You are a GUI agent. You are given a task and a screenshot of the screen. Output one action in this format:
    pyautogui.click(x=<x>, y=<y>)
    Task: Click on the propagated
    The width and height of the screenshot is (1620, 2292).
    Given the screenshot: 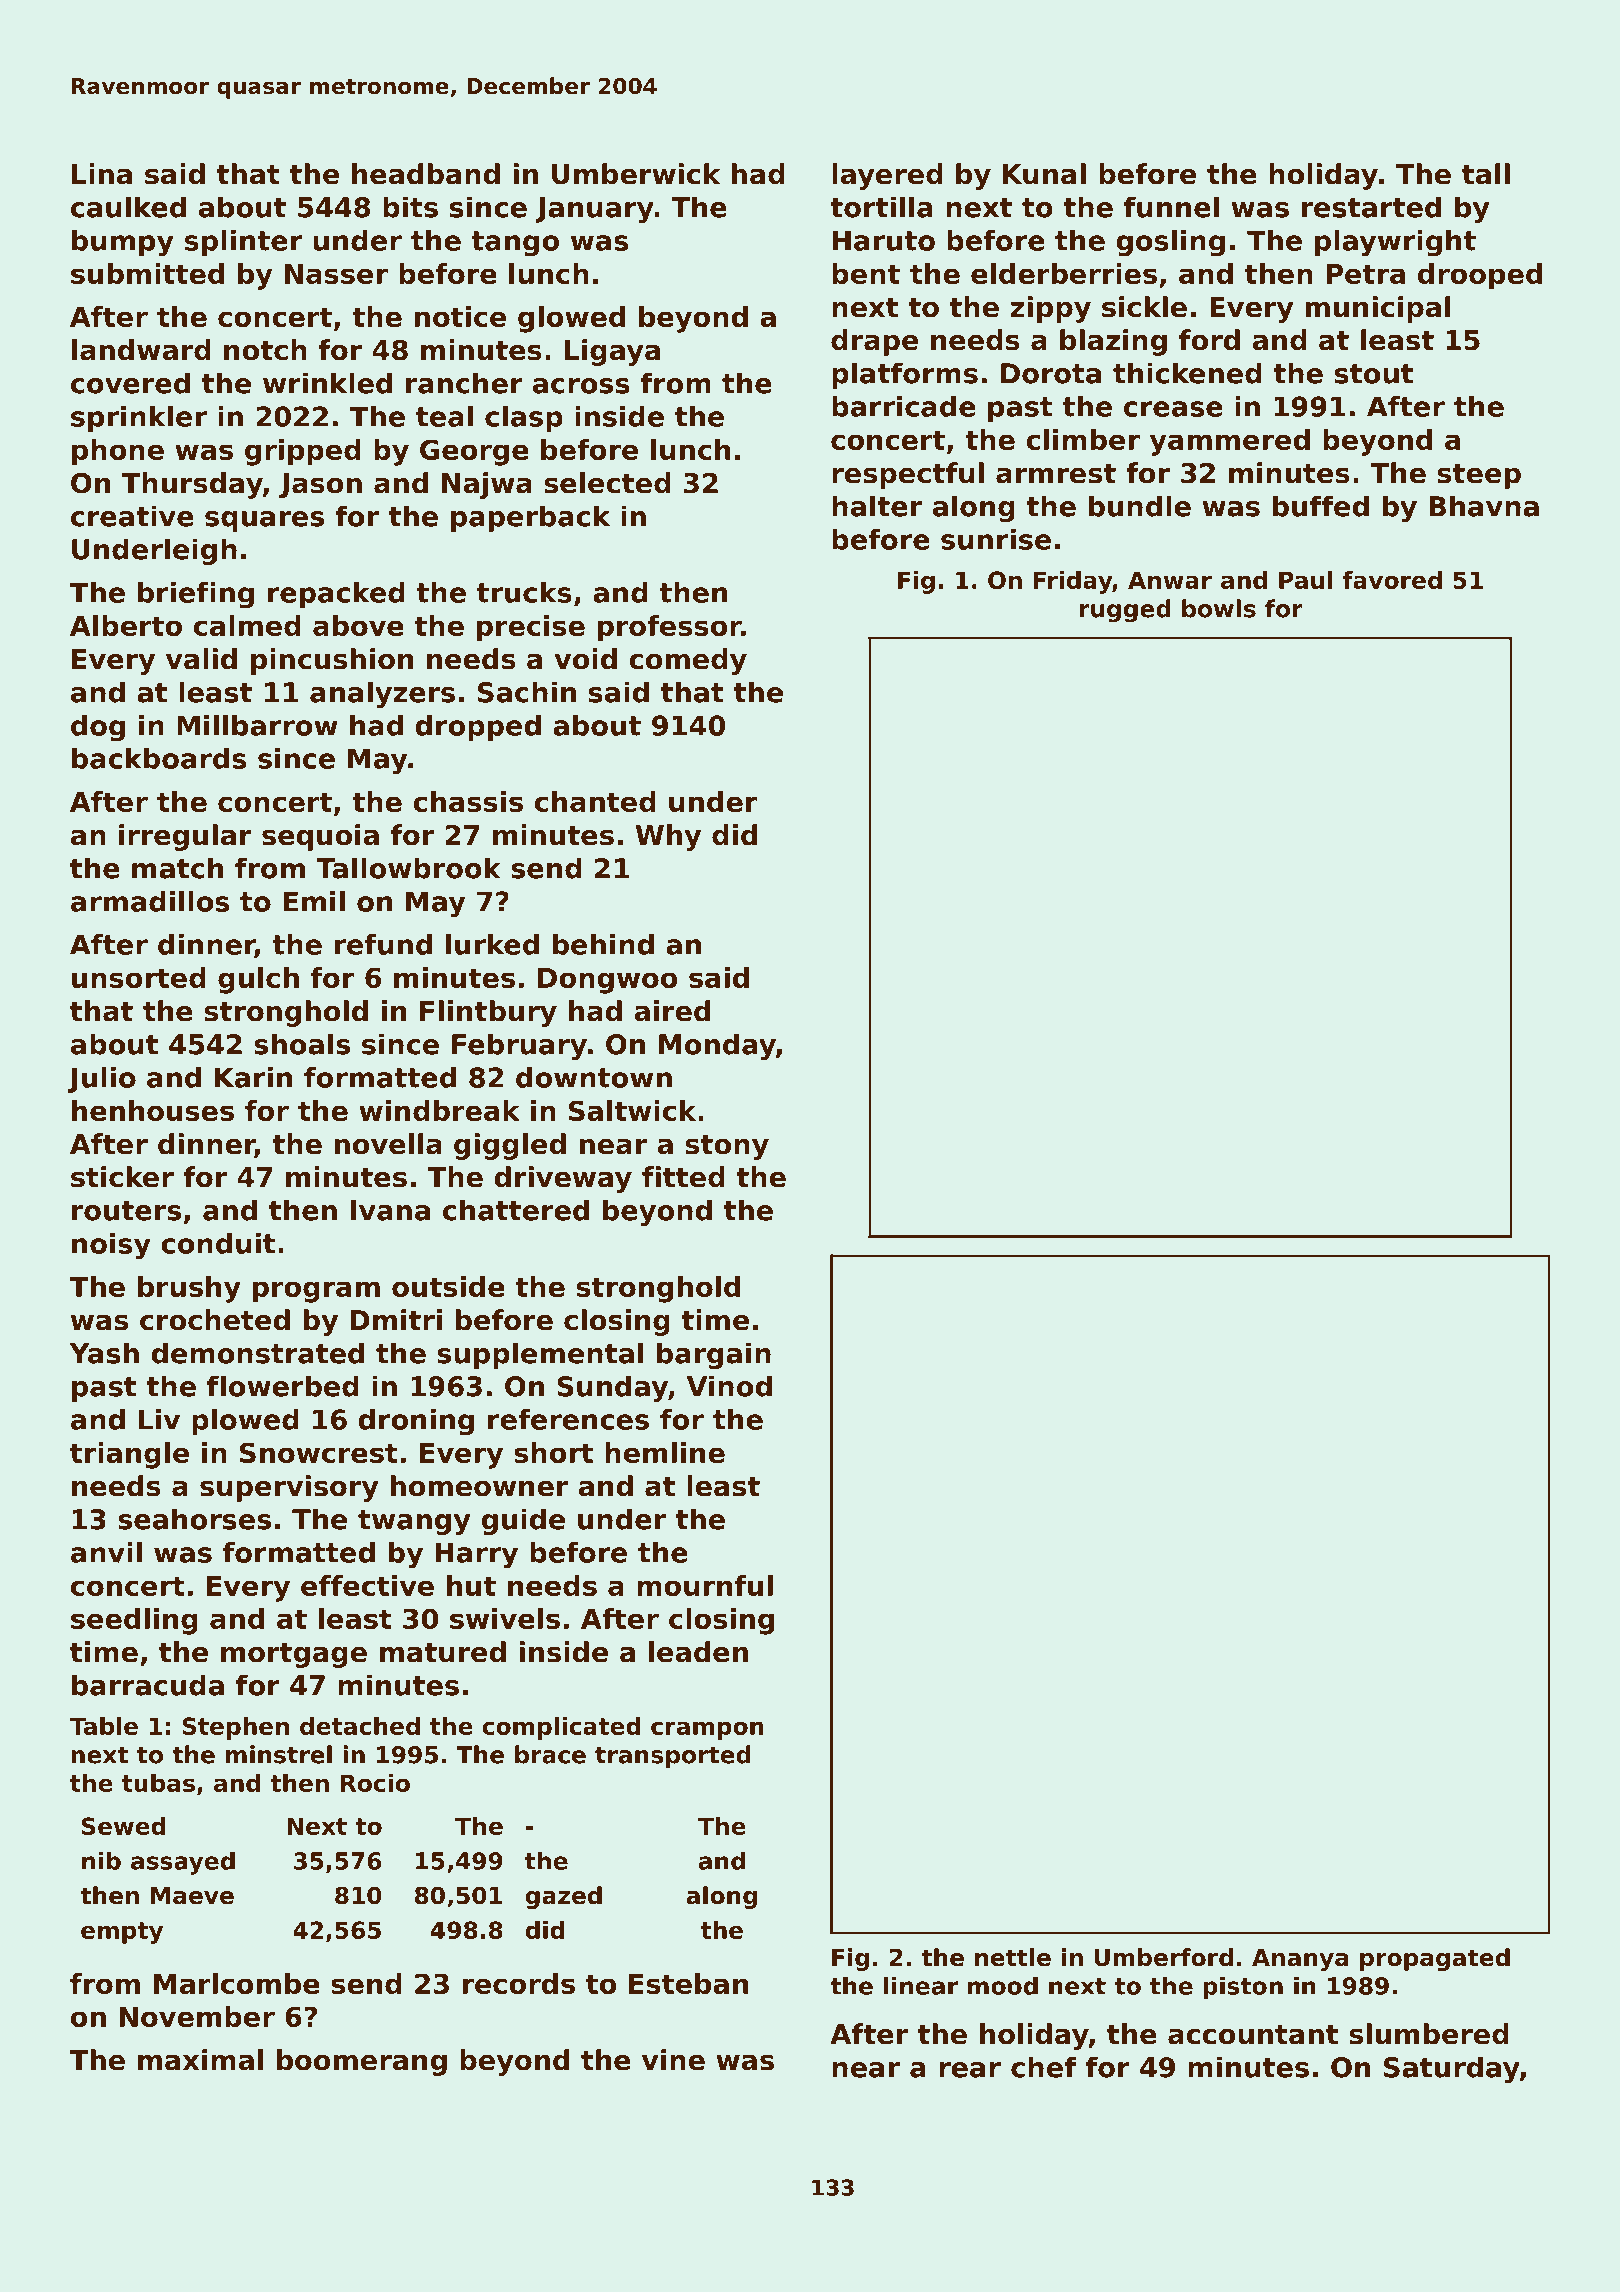 What is the action you would take?
    pyautogui.click(x=1435, y=1959)
